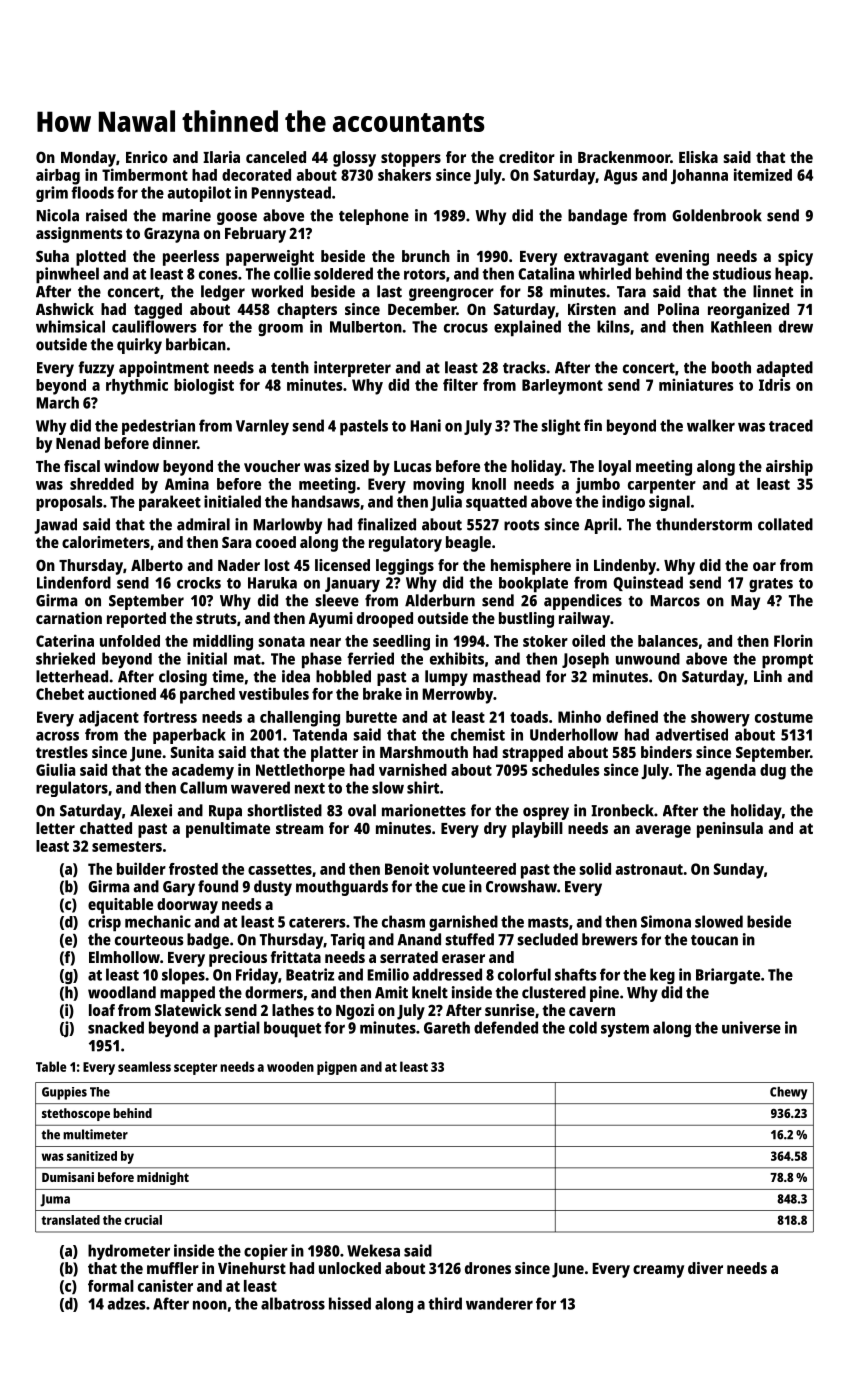  What do you see at coordinates (404, 175) in the document?
I see `shakers` at bounding box center [404, 175].
